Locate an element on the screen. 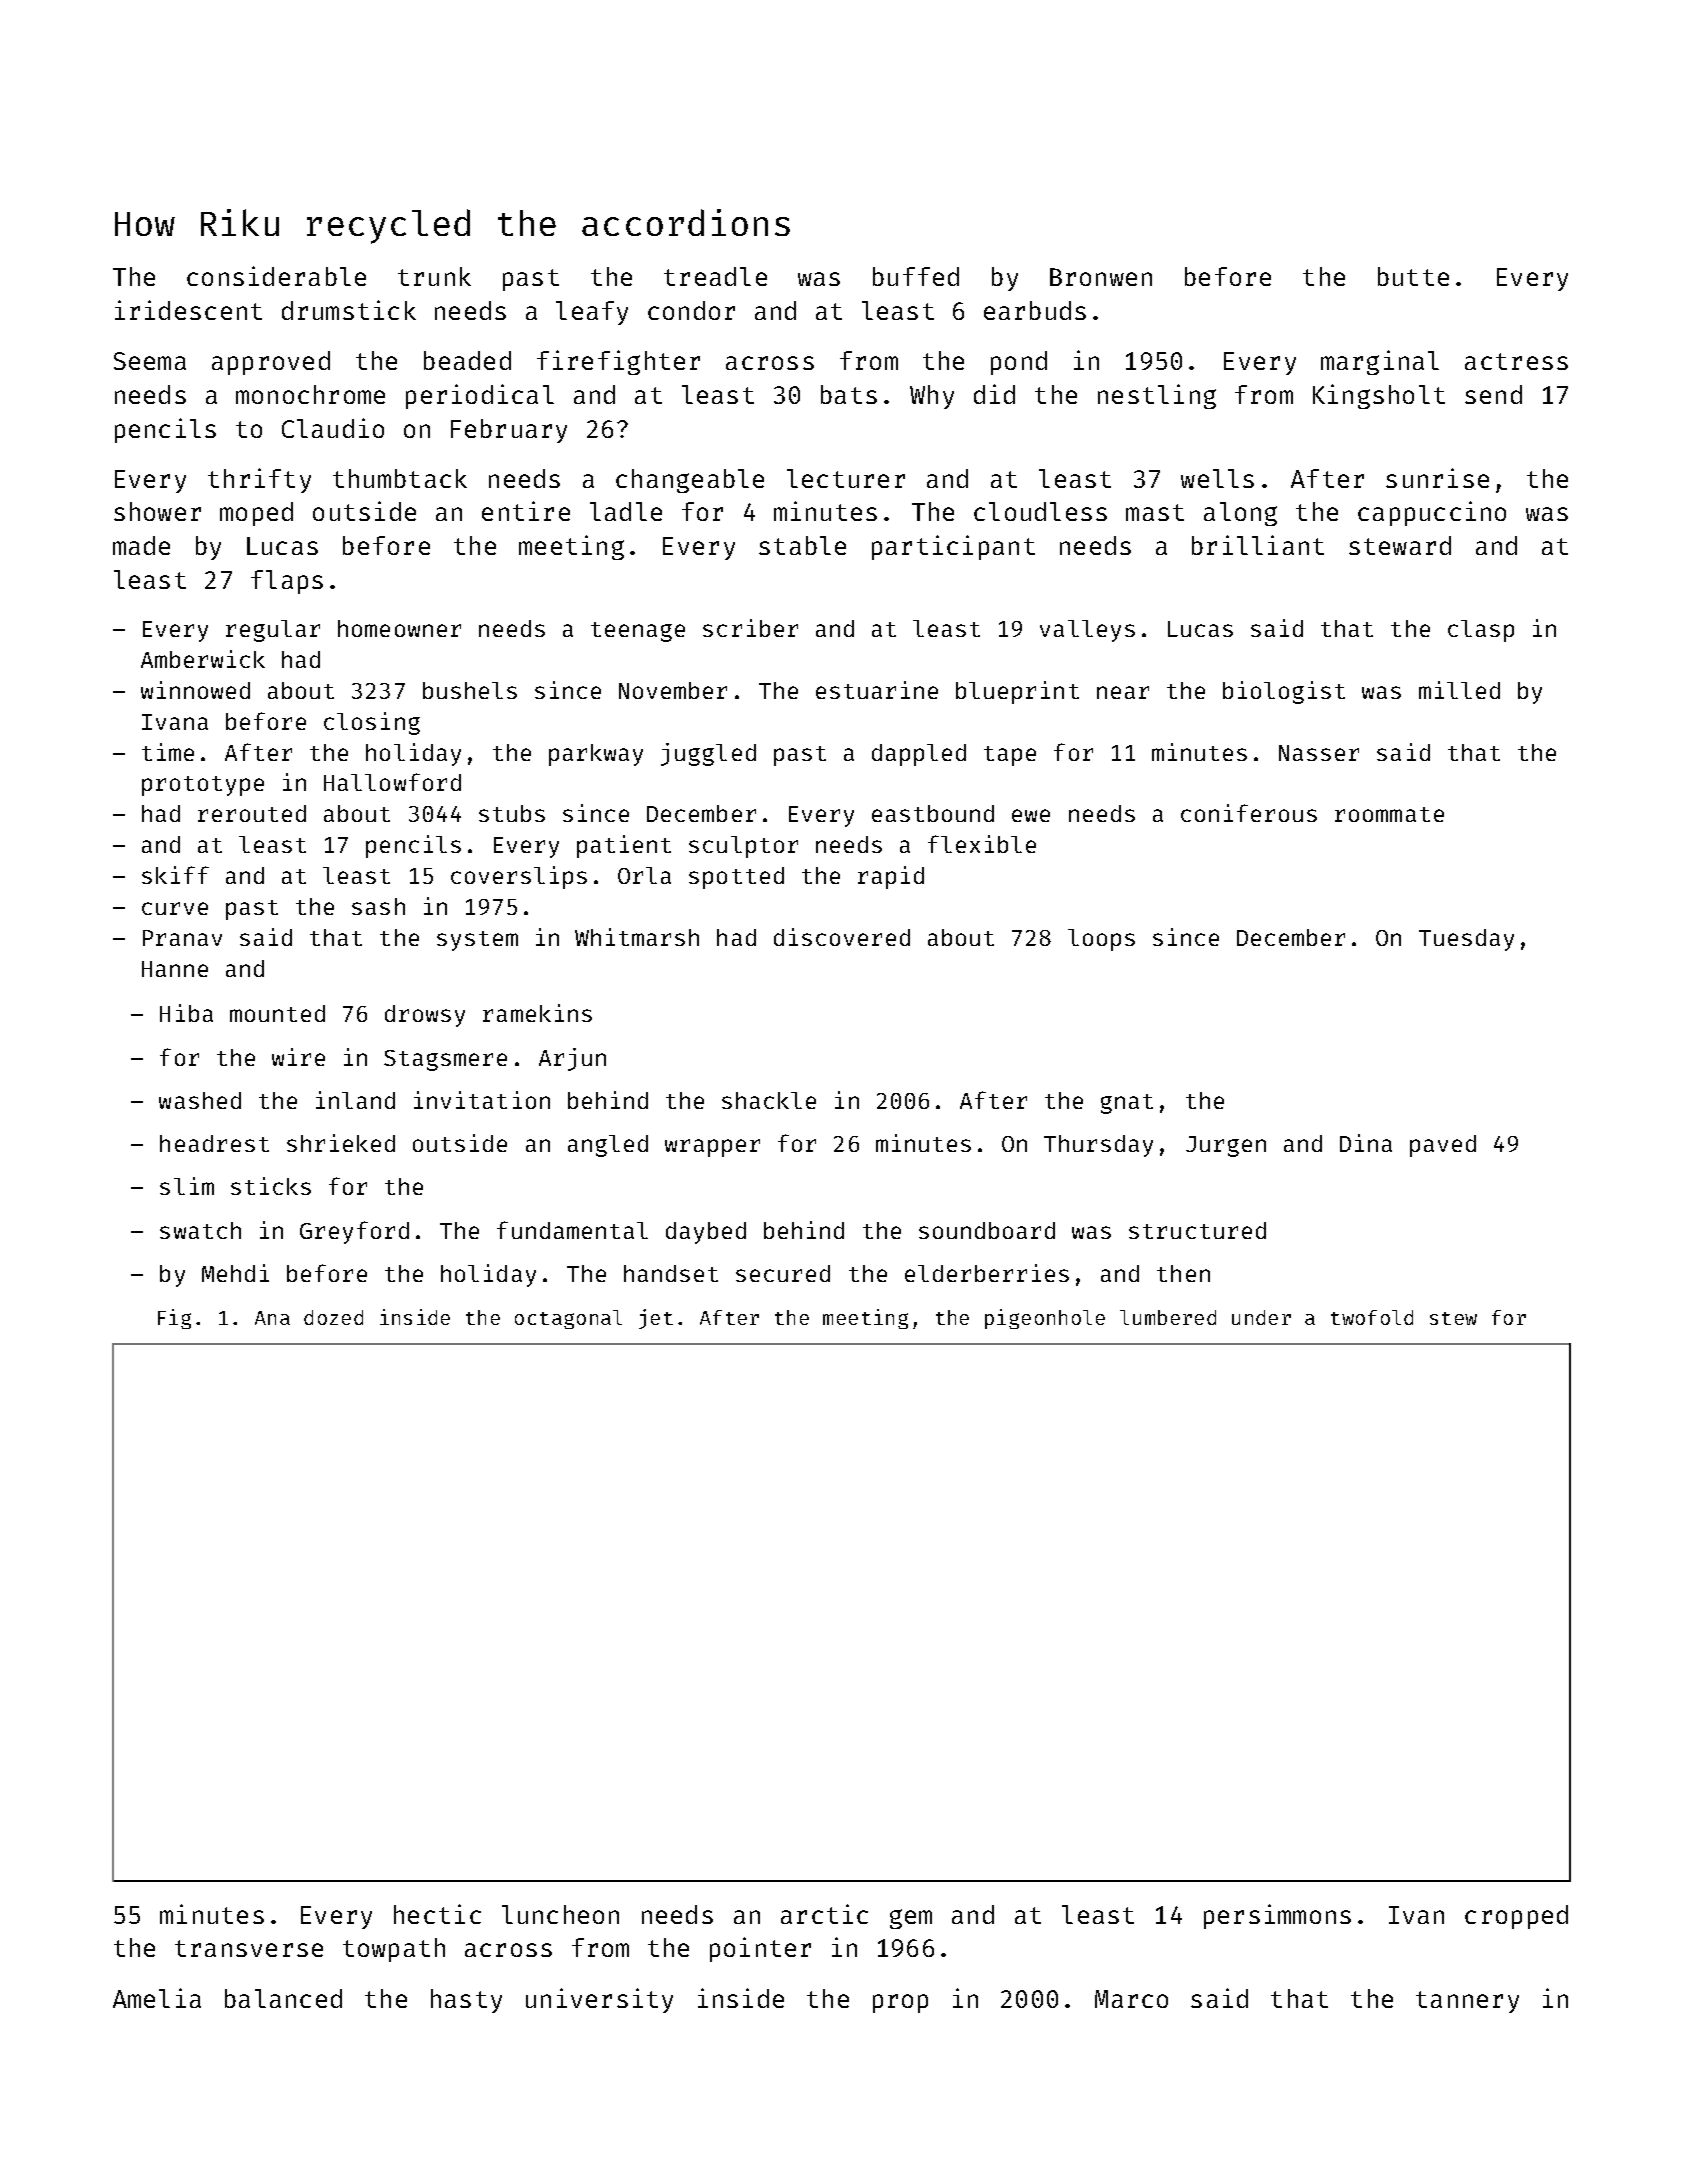 The image size is (1683, 2178). thumbtack is located at coordinates (400, 478).
